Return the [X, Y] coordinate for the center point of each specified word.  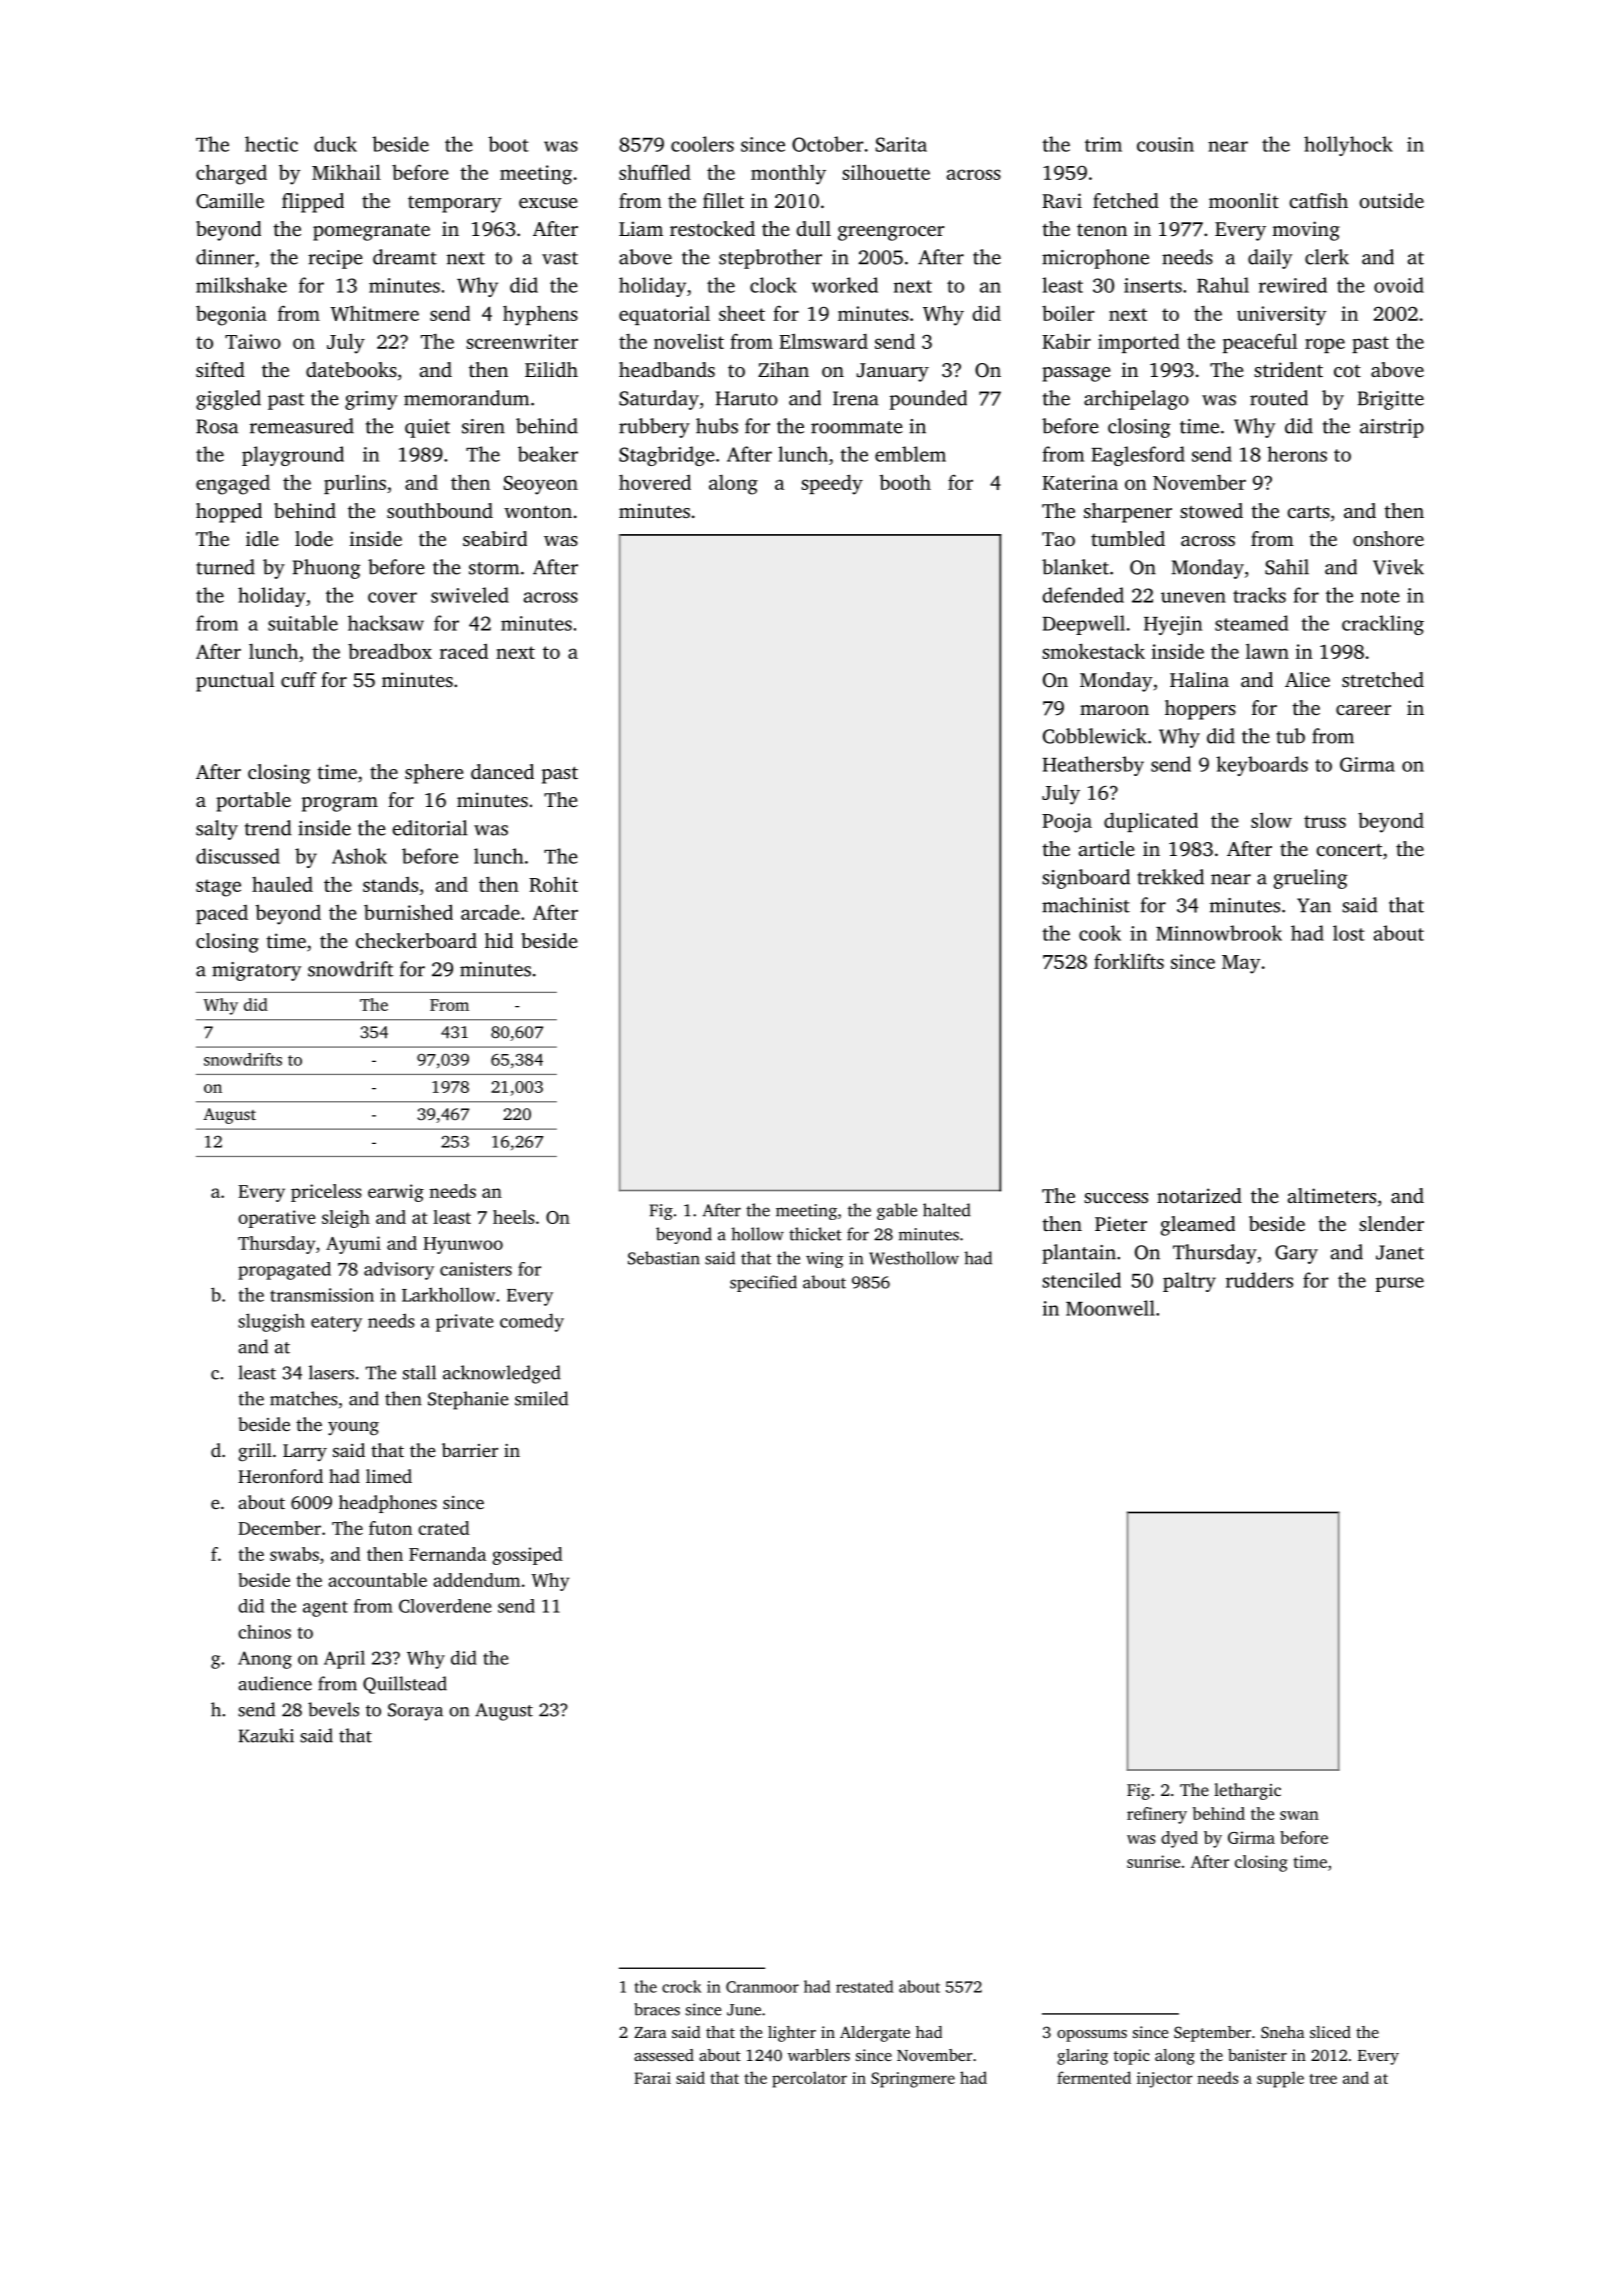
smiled [541, 1398]
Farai [652, 2078]
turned [225, 567]
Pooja [1067, 823]
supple [1280, 2079]
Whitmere [374, 313]
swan [1299, 1815]
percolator [809, 2079]
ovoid [1399, 285]
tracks [1259, 595]
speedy [832, 484]
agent [325, 1609]
